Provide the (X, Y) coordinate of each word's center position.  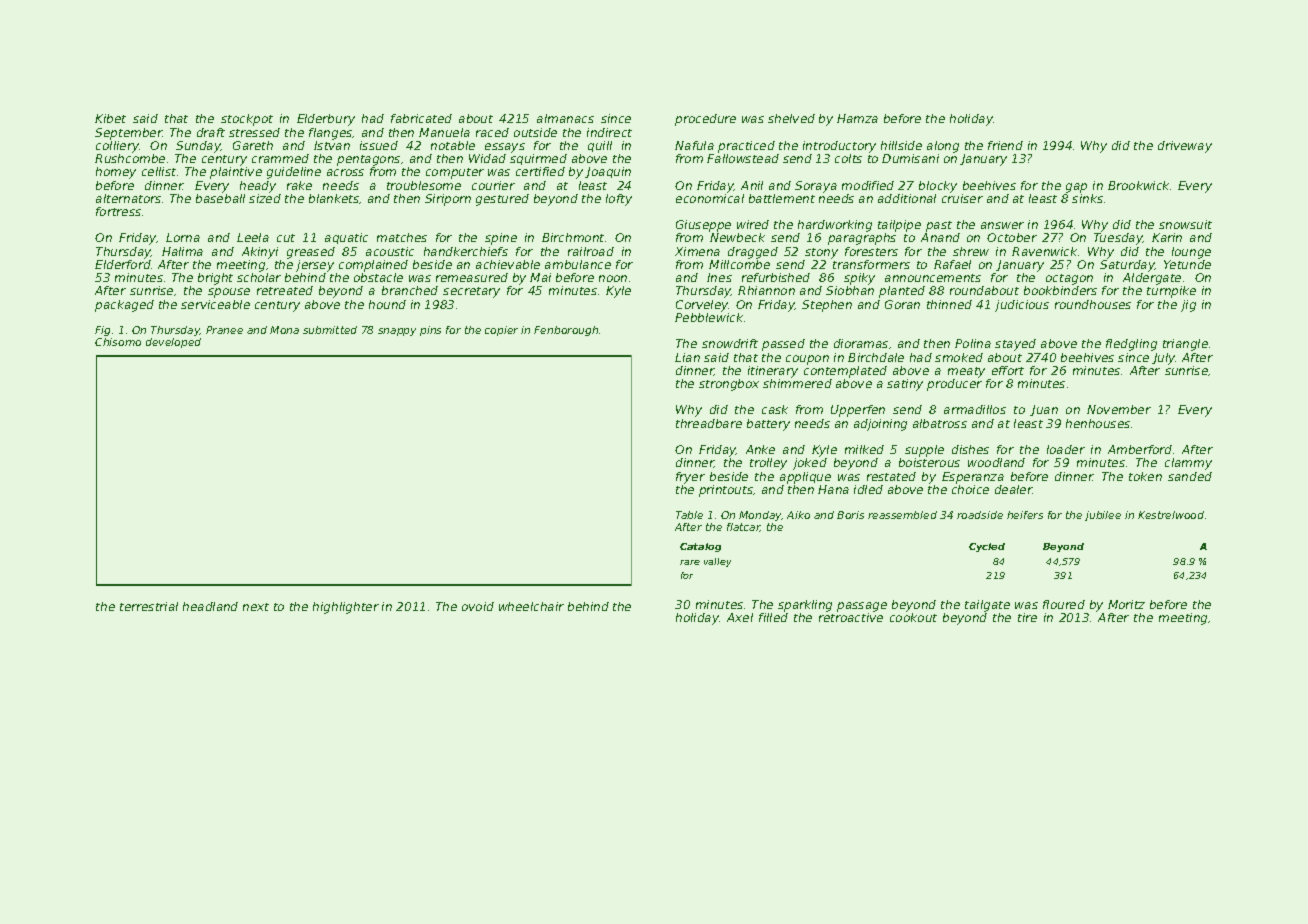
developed (173, 343)
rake (299, 185)
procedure (705, 120)
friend (1005, 145)
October (1012, 237)
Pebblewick (709, 317)
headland (210, 606)
